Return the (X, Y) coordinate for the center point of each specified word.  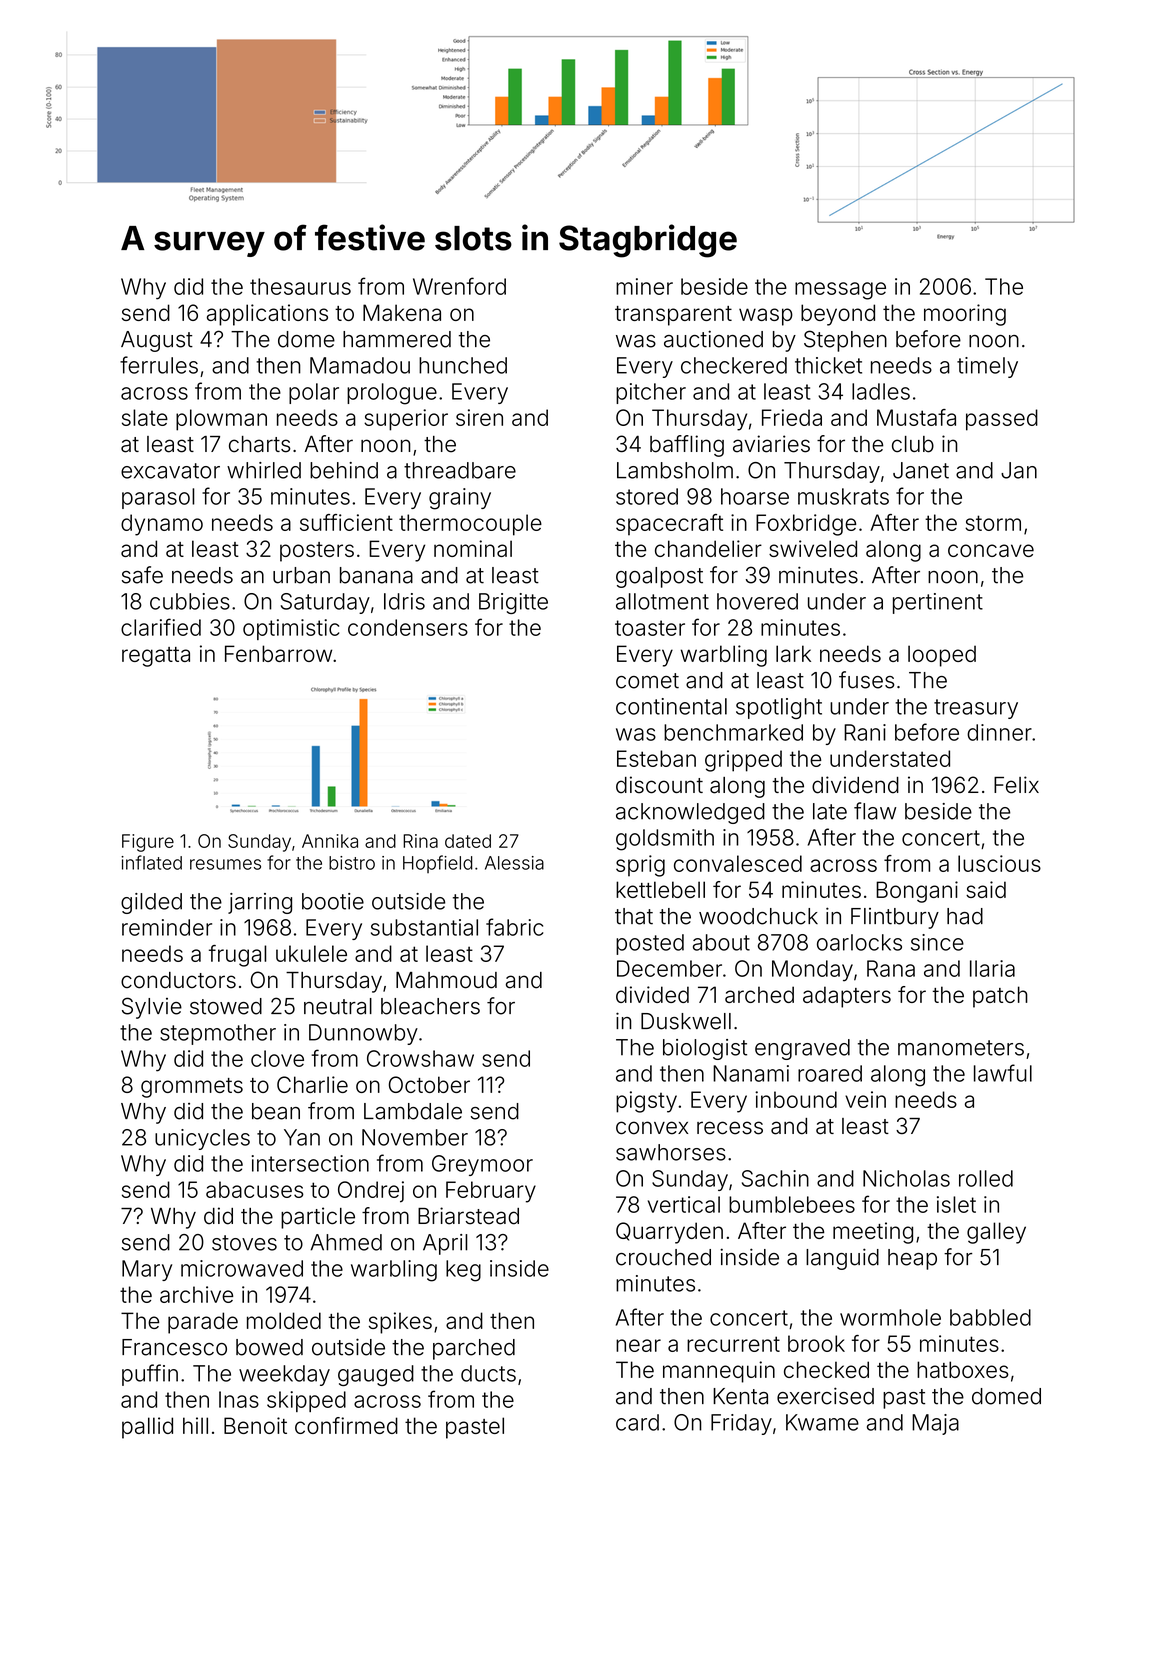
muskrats (843, 496)
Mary (147, 1270)
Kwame (822, 1422)
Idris (404, 601)
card (637, 1422)
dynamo (162, 525)
